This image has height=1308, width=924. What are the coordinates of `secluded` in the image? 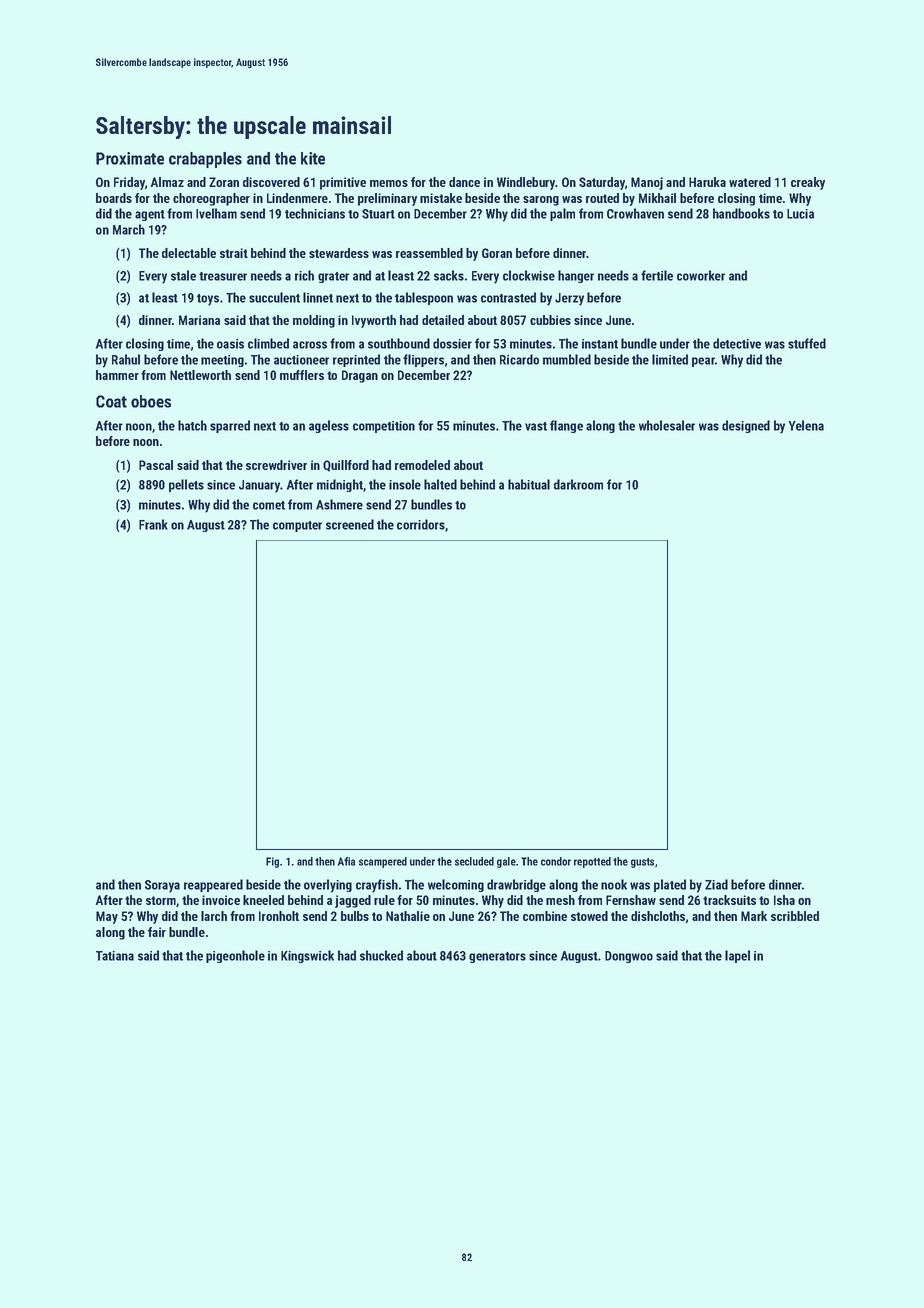 It's located at (474, 861).
